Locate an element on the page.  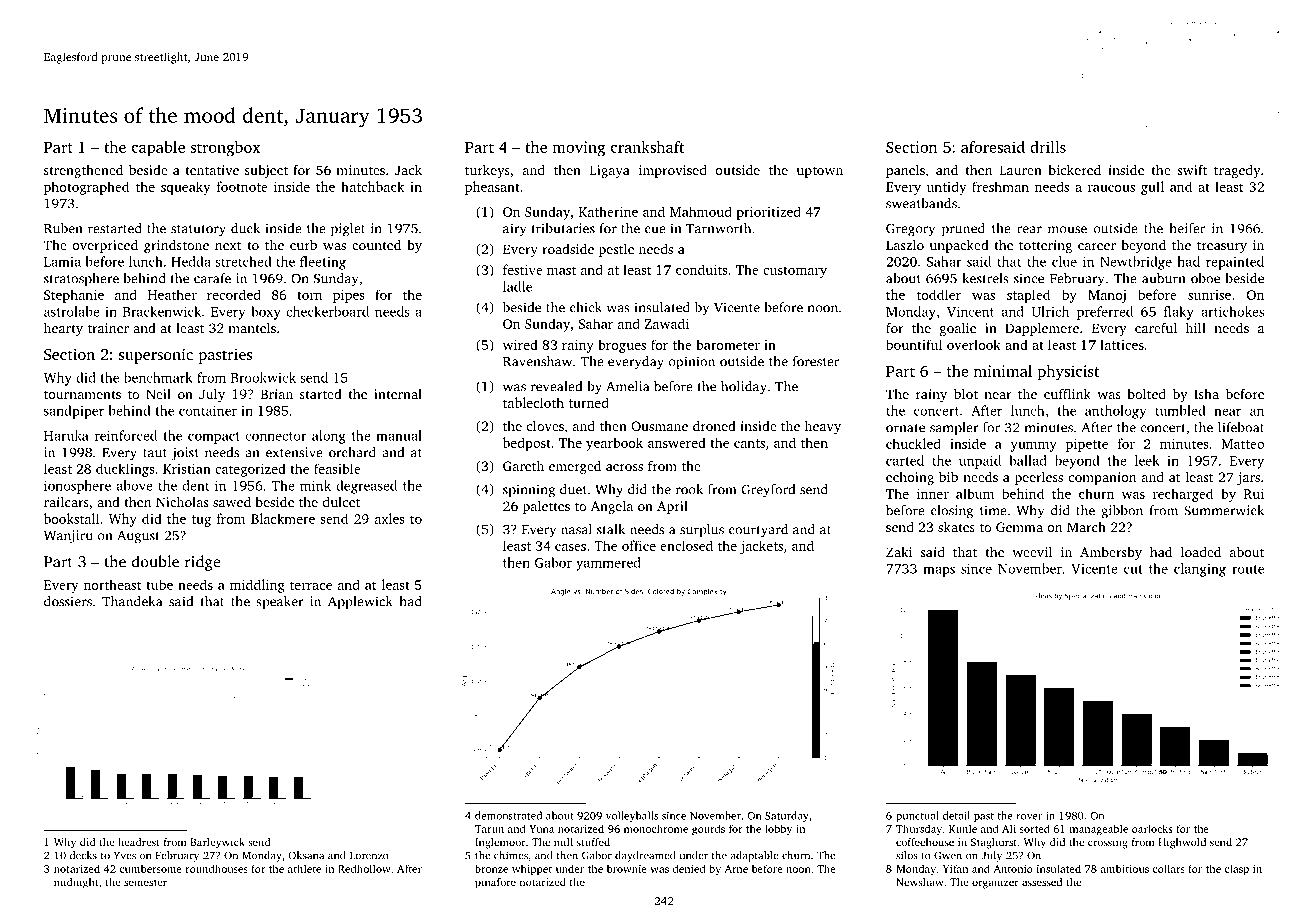
yammered is located at coordinates (608, 564).
